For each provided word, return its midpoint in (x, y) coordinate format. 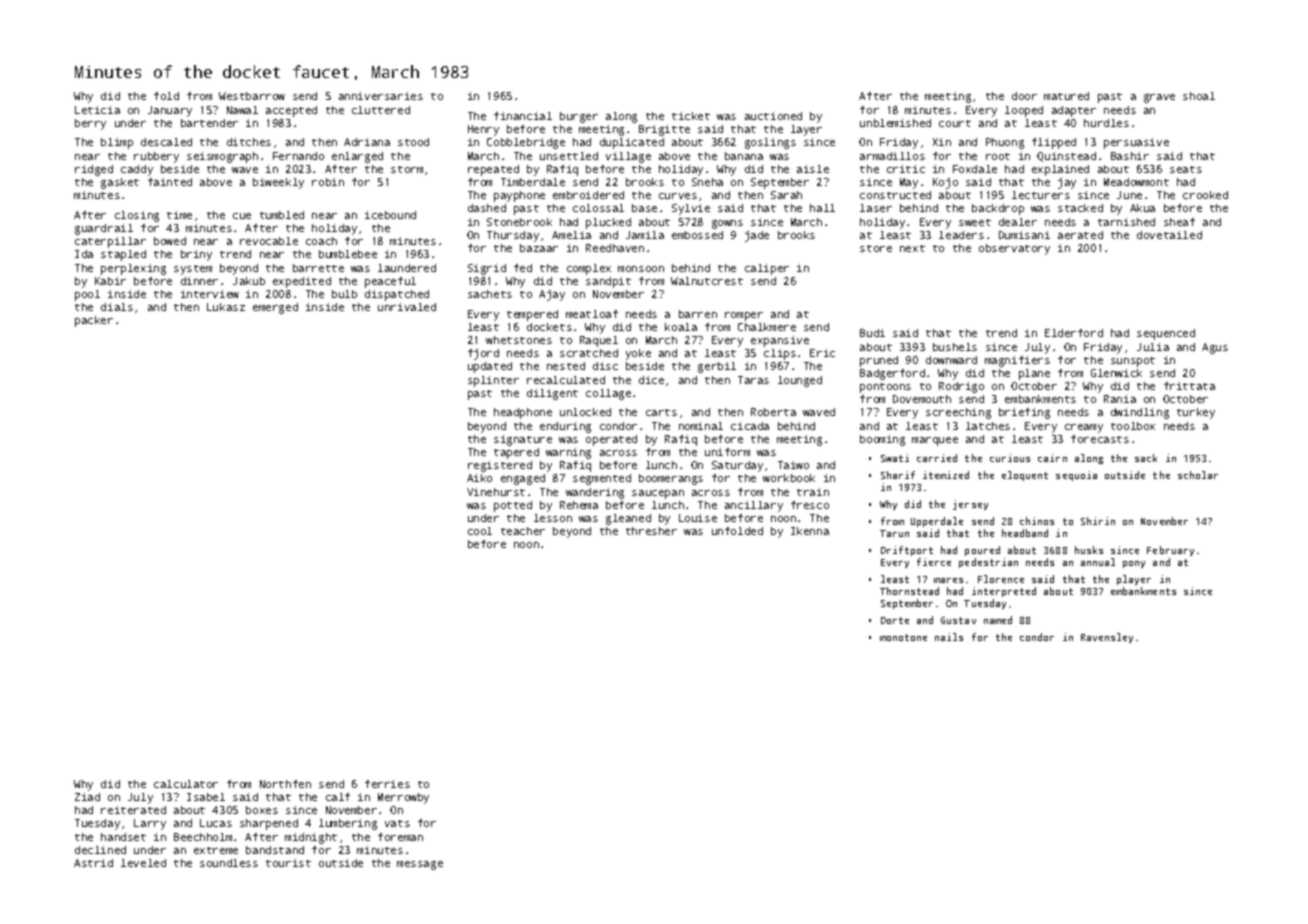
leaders (961, 235)
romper (744, 316)
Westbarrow (252, 96)
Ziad (87, 797)
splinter (493, 381)
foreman (400, 837)
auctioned (773, 116)
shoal (1199, 96)
